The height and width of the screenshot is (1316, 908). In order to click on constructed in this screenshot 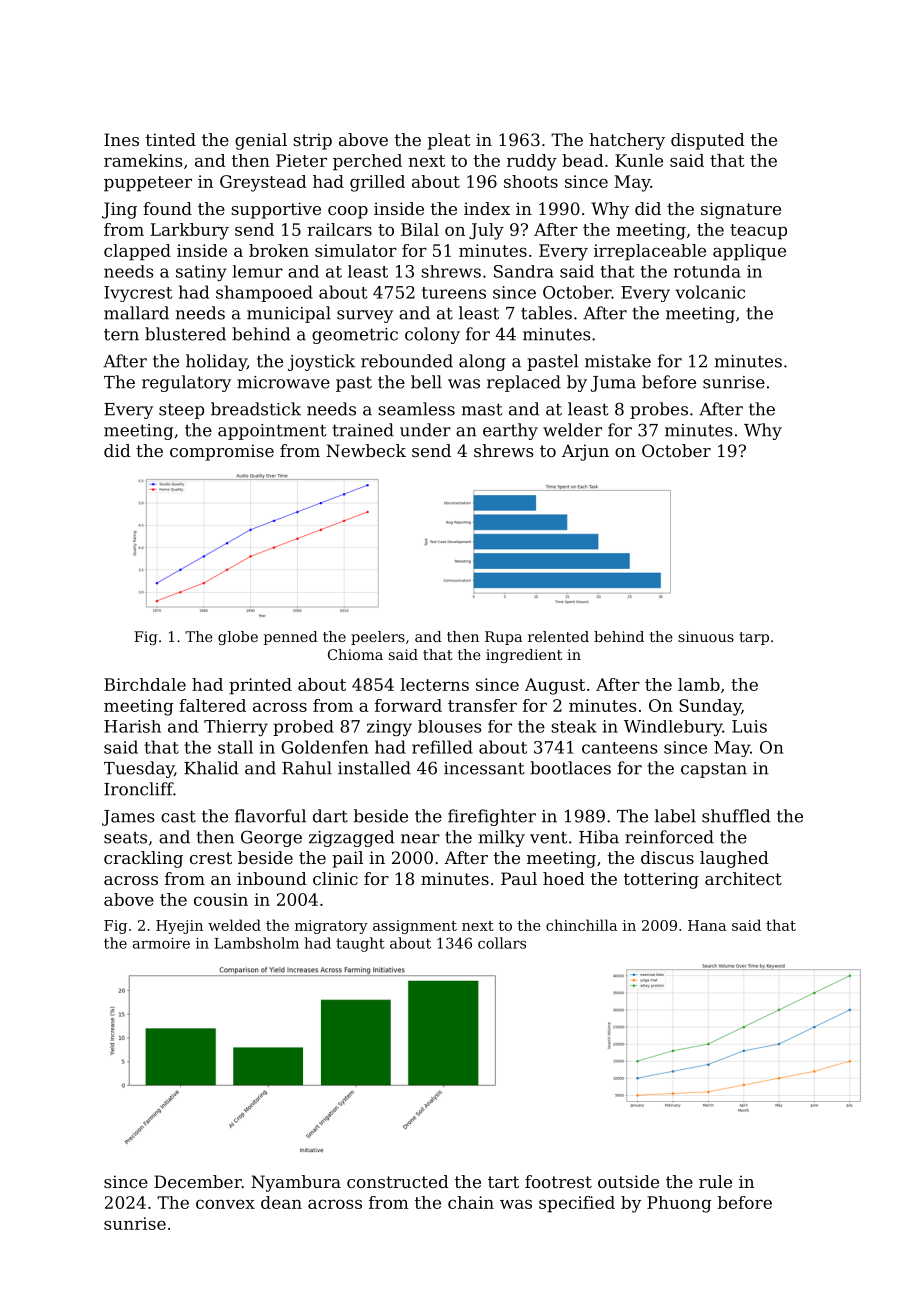, I will do `click(398, 1181)`.
